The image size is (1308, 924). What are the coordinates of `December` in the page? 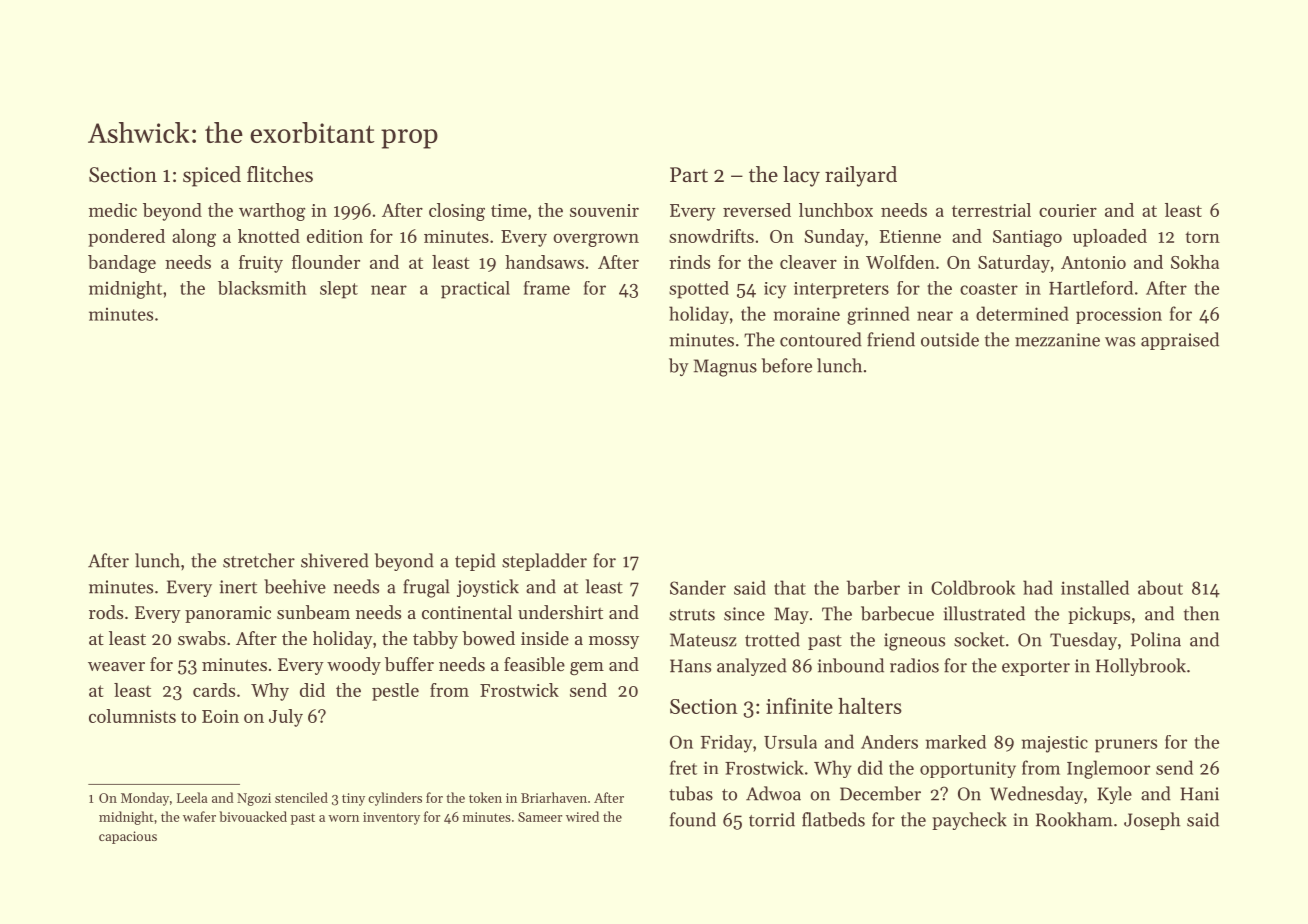 It's located at (880, 793).
